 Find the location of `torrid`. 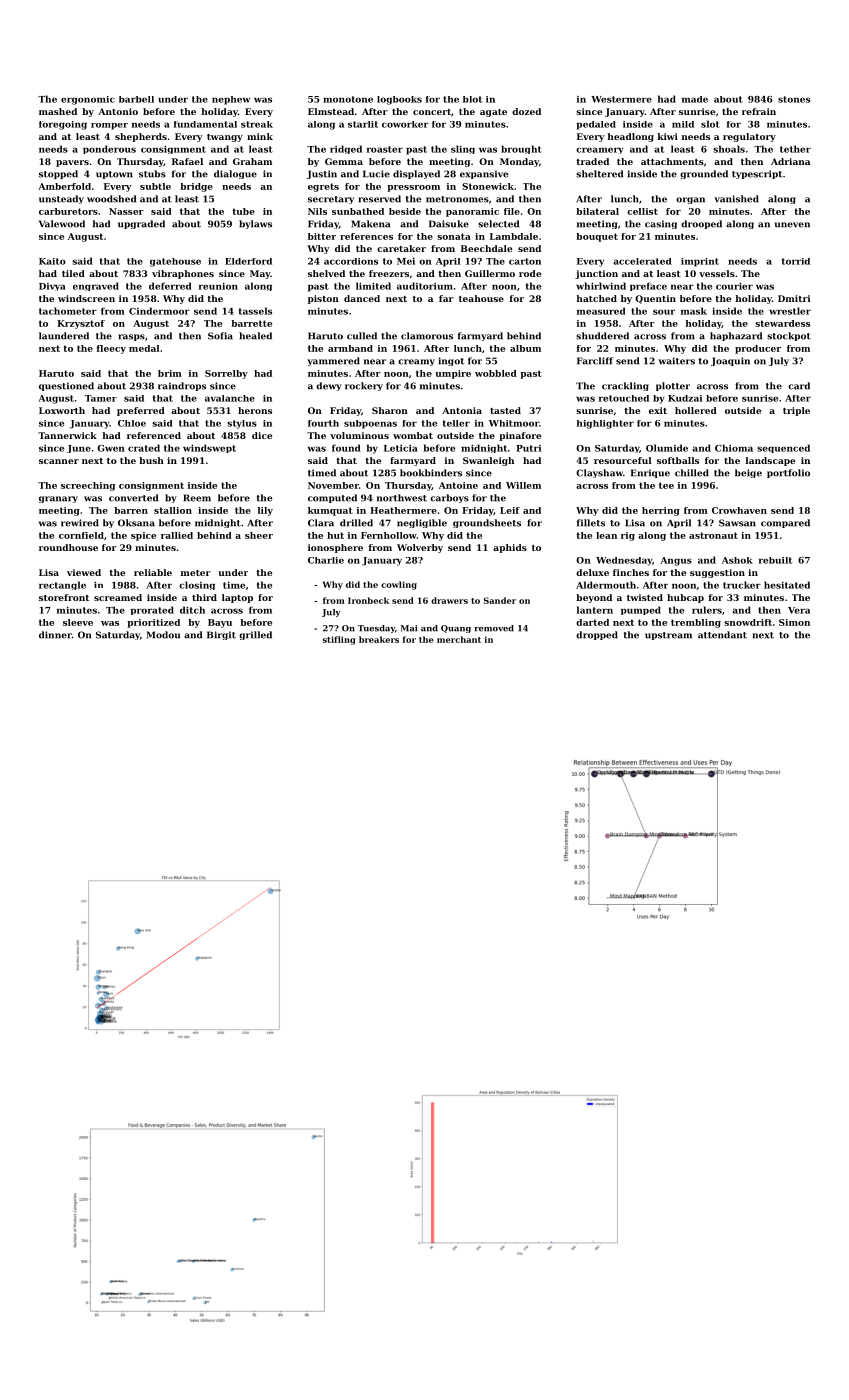

torrid is located at coordinates (796, 261).
